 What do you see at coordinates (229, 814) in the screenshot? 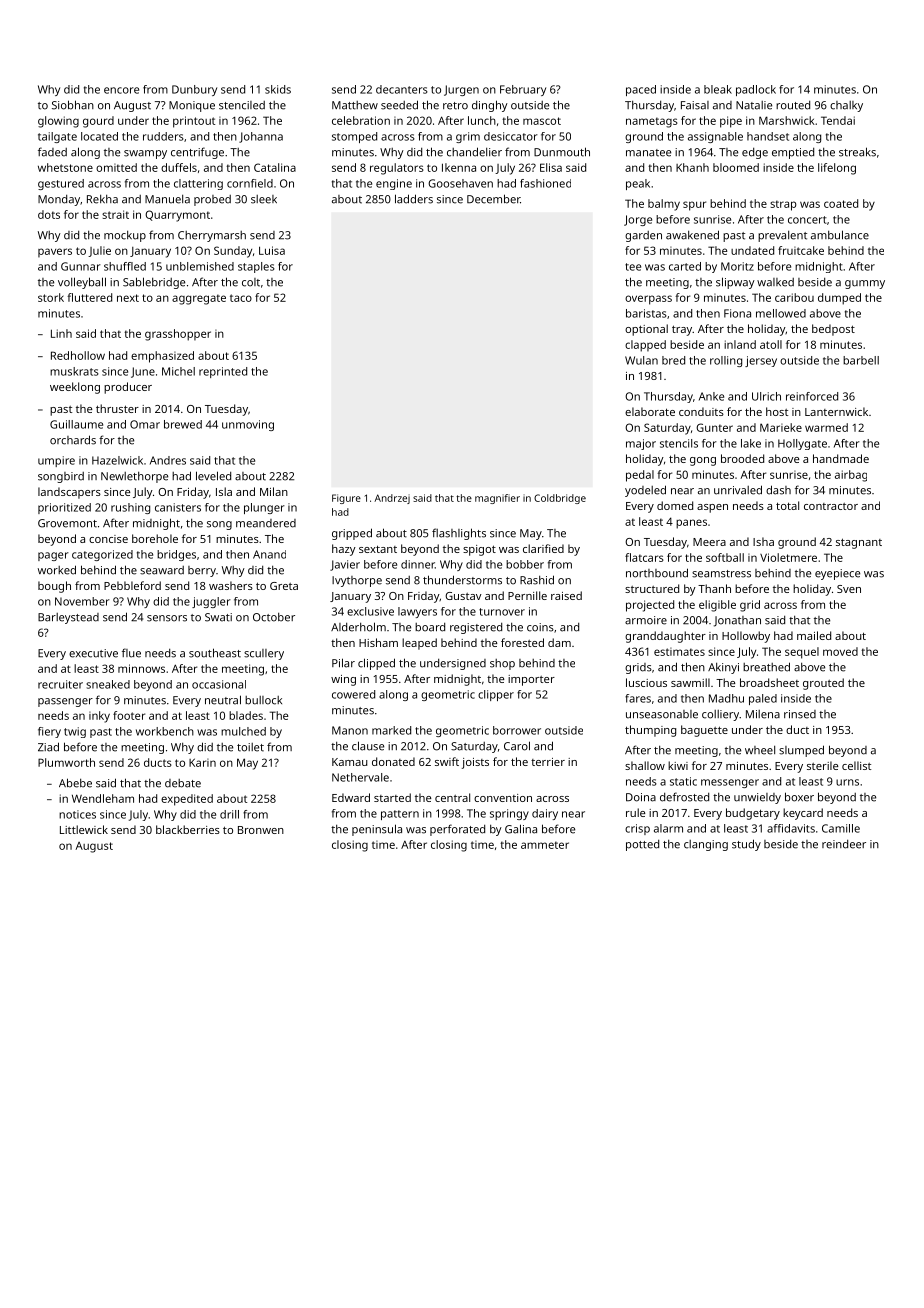
I see `drill` at bounding box center [229, 814].
